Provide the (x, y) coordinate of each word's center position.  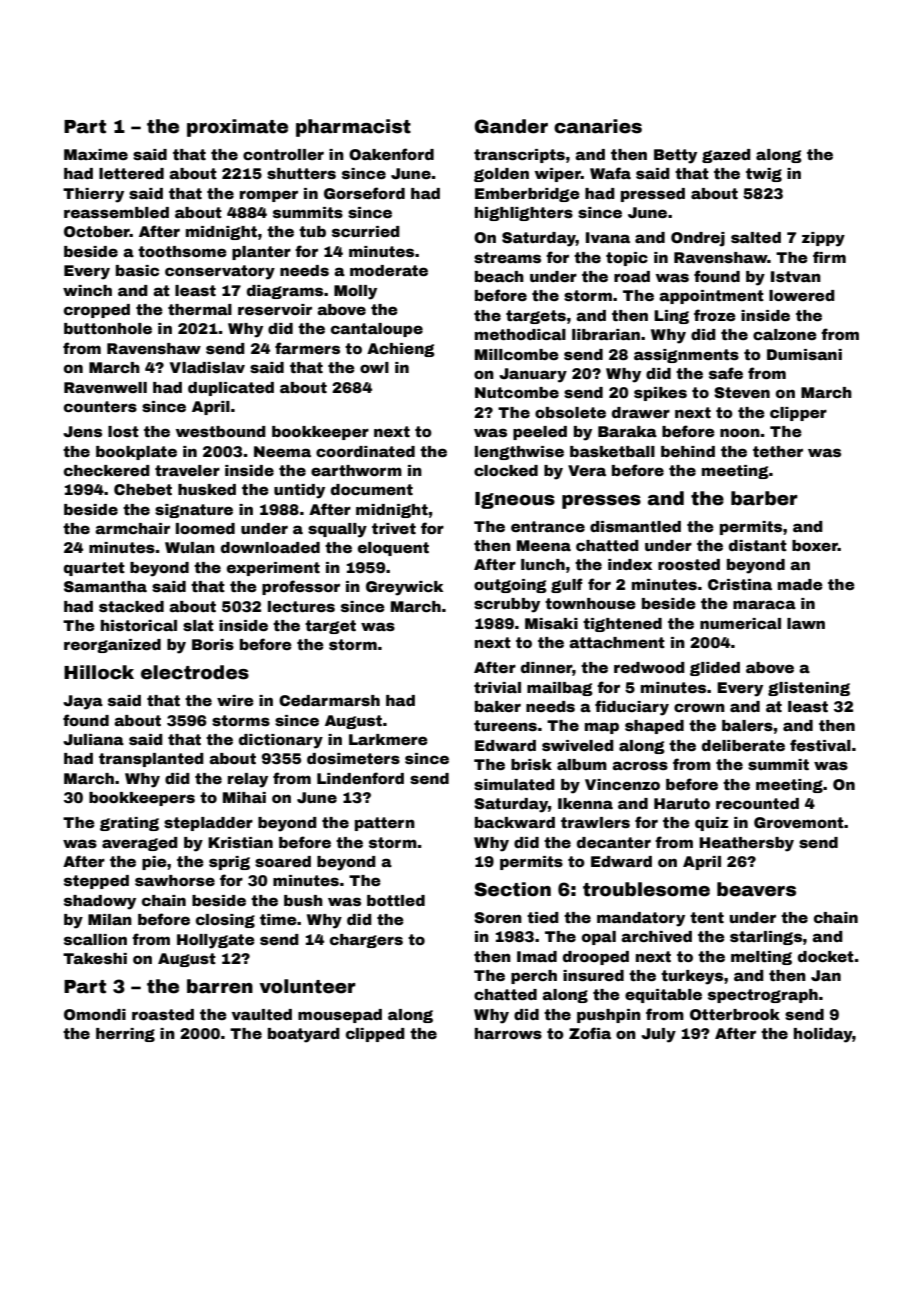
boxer (815, 545)
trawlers (595, 822)
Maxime (96, 154)
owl (374, 367)
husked (207, 489)
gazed (726, 156)
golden (501, 175)
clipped (375, 1035)
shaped (654, 727)
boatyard (304, 1035)
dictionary (281, 741)
